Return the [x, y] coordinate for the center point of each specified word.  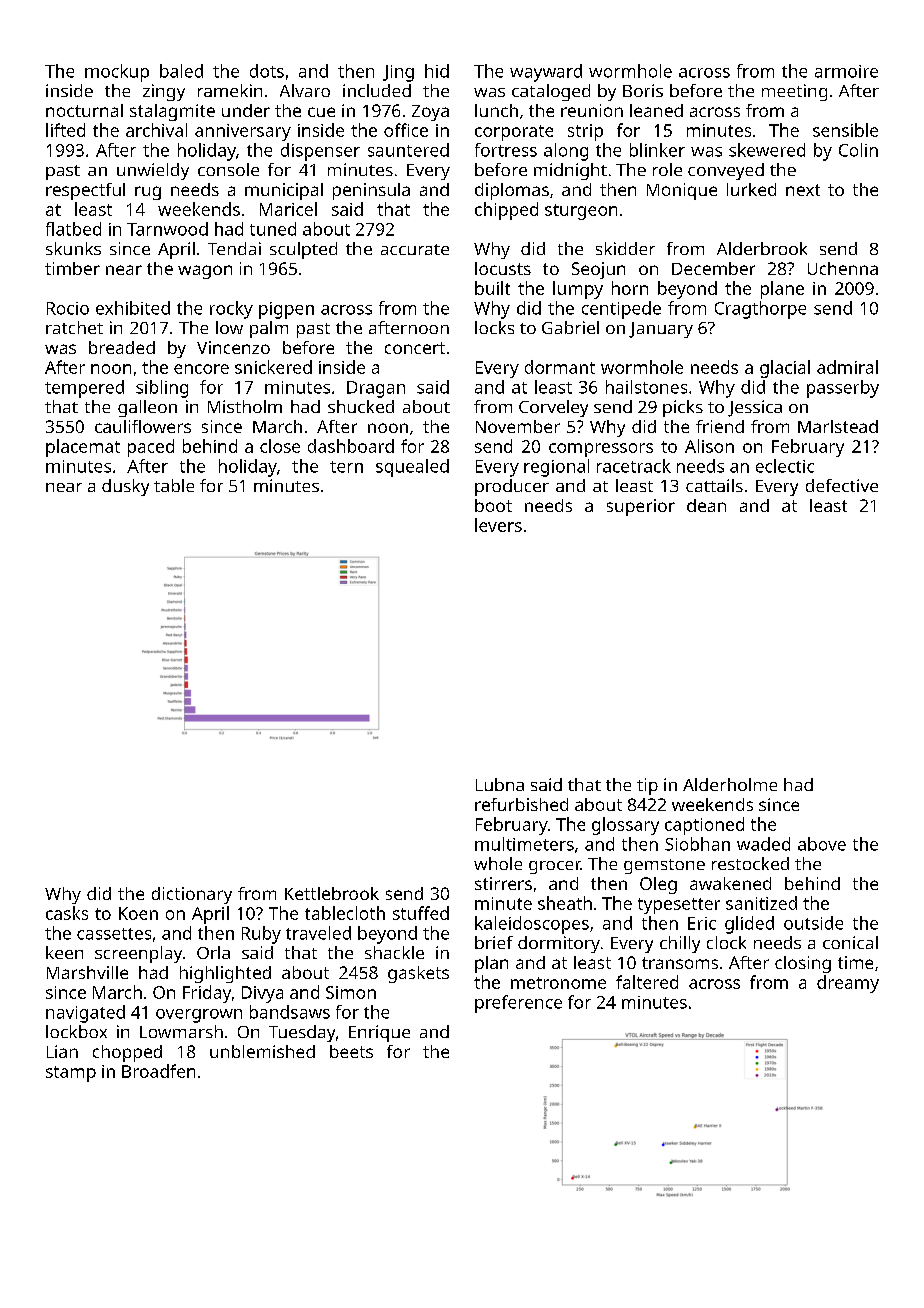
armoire [846, 71]
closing [803, 964]
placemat [83, 448]
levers [498, 525]
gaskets [418, 974]
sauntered [408, 150]
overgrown [199, 1016]
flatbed [73, 229]
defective [842, 485]
